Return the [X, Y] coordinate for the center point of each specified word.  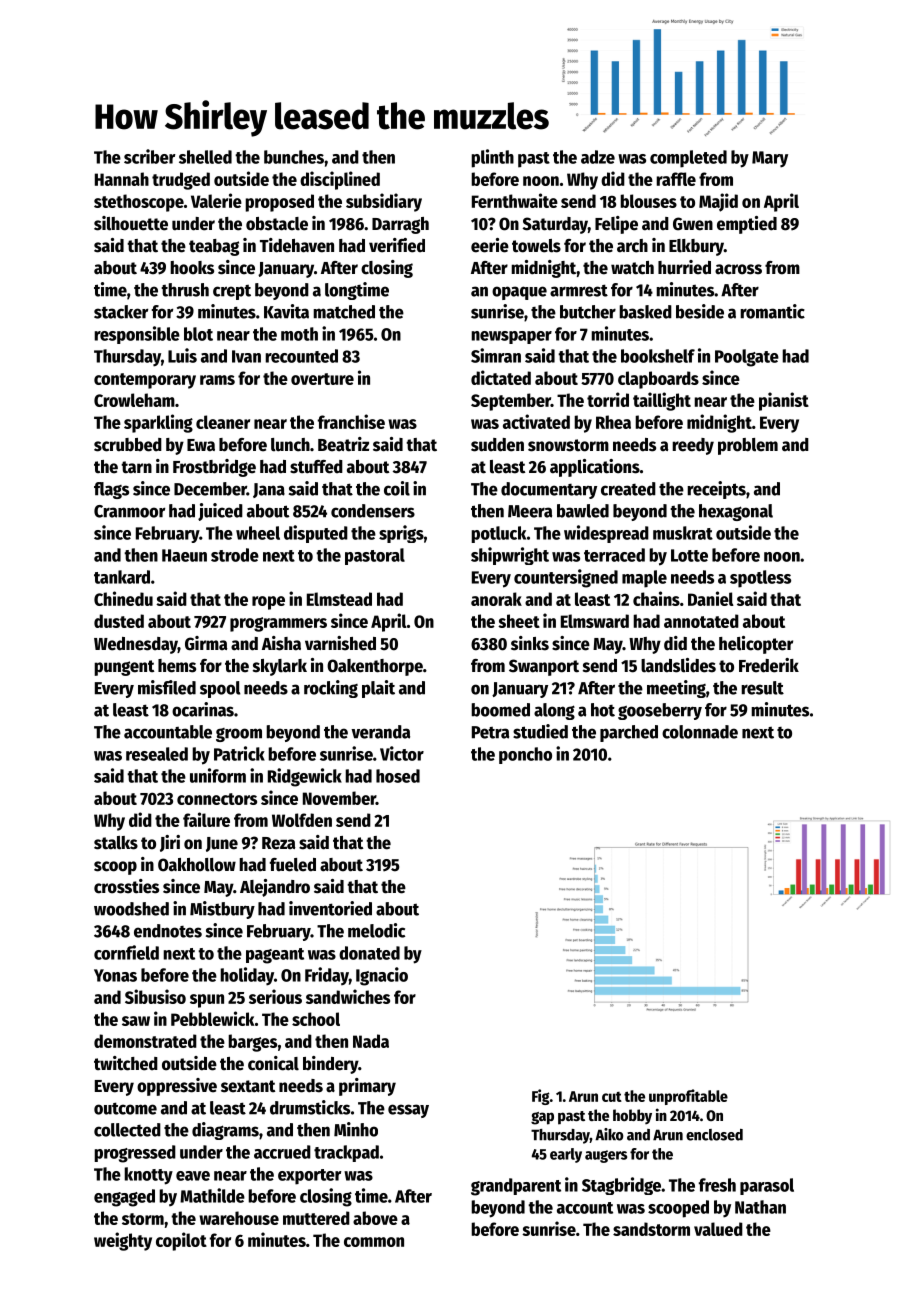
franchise [351, 421]
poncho [525, 755]
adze [598, 157]
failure [206, 819]
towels [536, 246]
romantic [772, 311]
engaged [124, 1198]
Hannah [122, 179]
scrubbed [128, 445]
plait [378, 689]
